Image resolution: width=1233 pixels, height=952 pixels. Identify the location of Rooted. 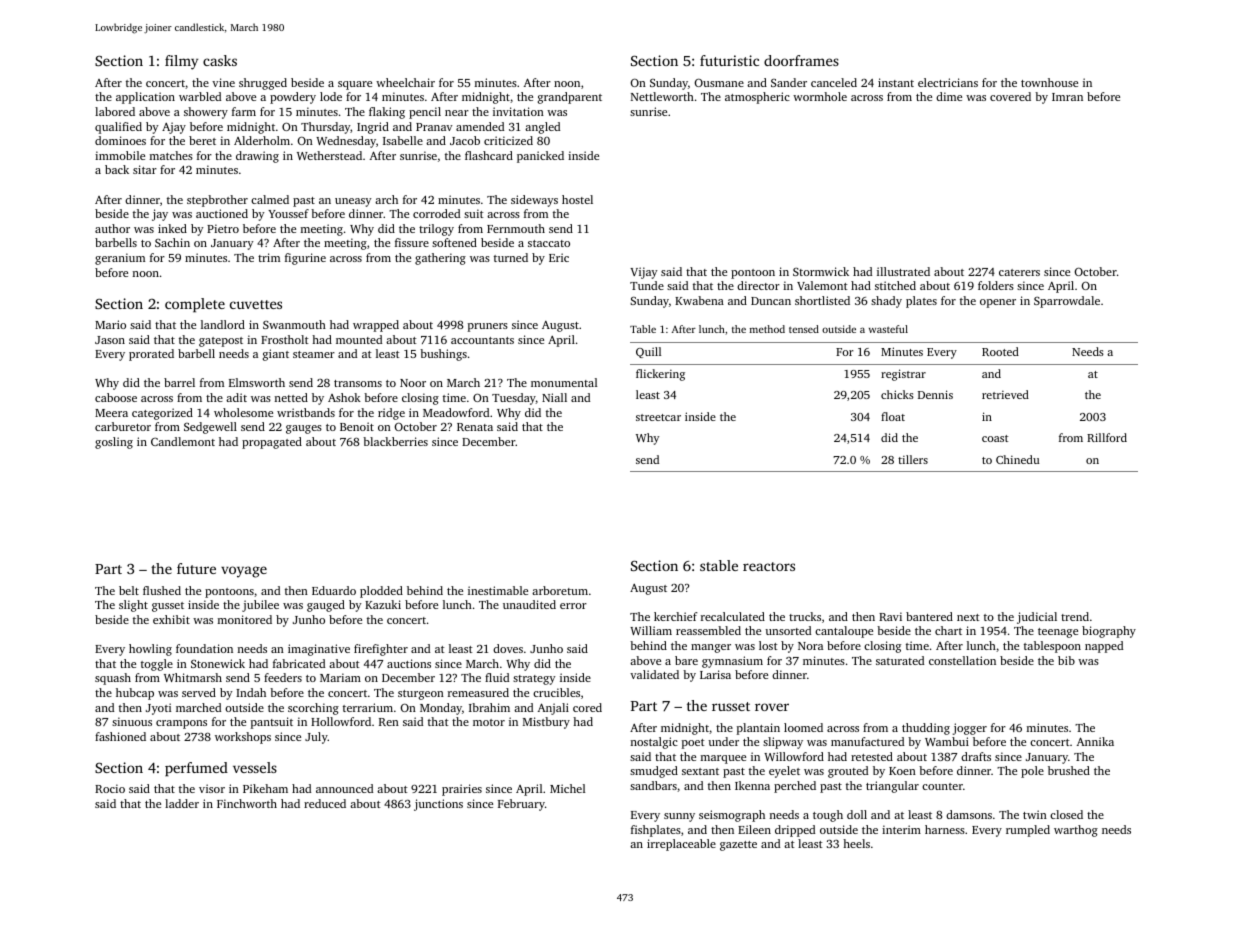
(1000, 351).
